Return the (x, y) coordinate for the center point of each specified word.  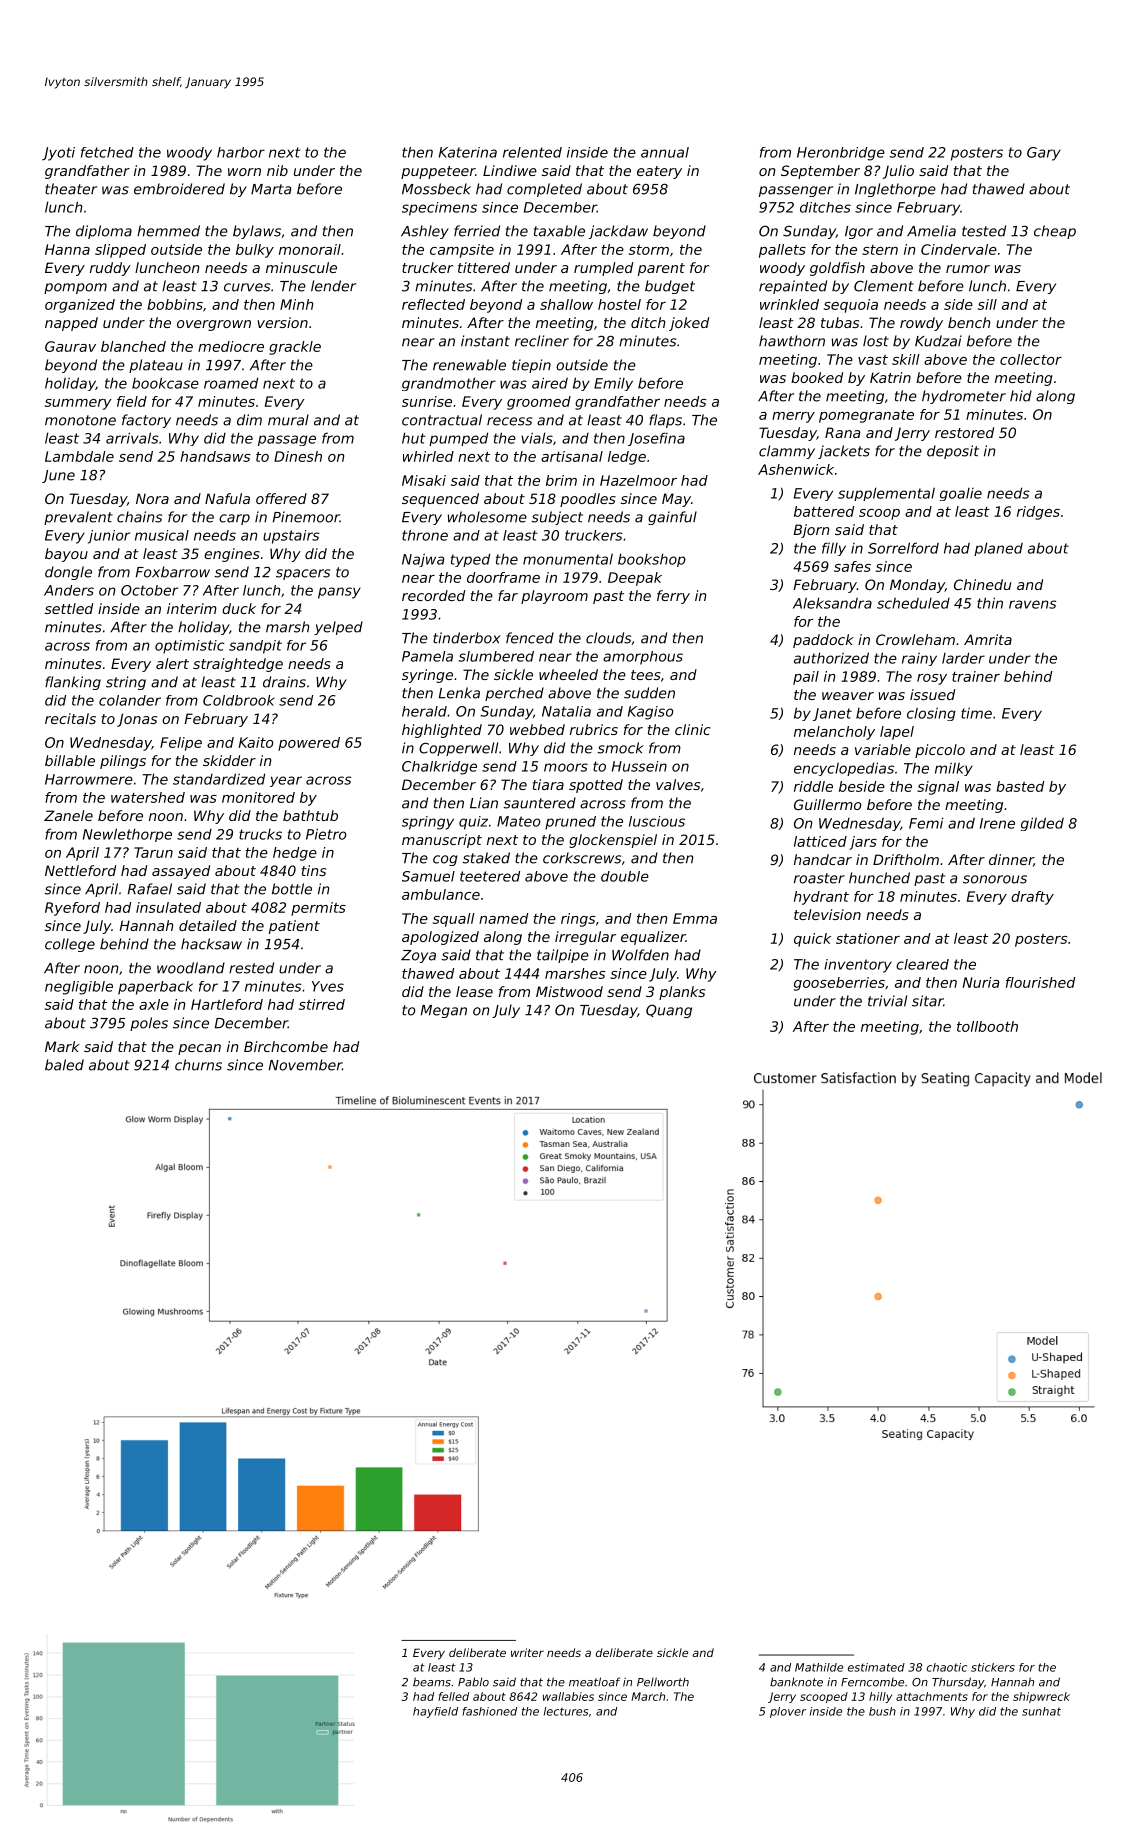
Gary (1044, 154)
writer (527, 1652)
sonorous (995, 879)
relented (532, 152)
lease (474, 991)
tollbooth (987, 1026)
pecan (199, 1049)
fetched (107, 152)
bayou (66, 555)
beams (432, 1682)
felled (453, 1696)
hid (1021, 396)
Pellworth (663, 1682)
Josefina (656, 439)
